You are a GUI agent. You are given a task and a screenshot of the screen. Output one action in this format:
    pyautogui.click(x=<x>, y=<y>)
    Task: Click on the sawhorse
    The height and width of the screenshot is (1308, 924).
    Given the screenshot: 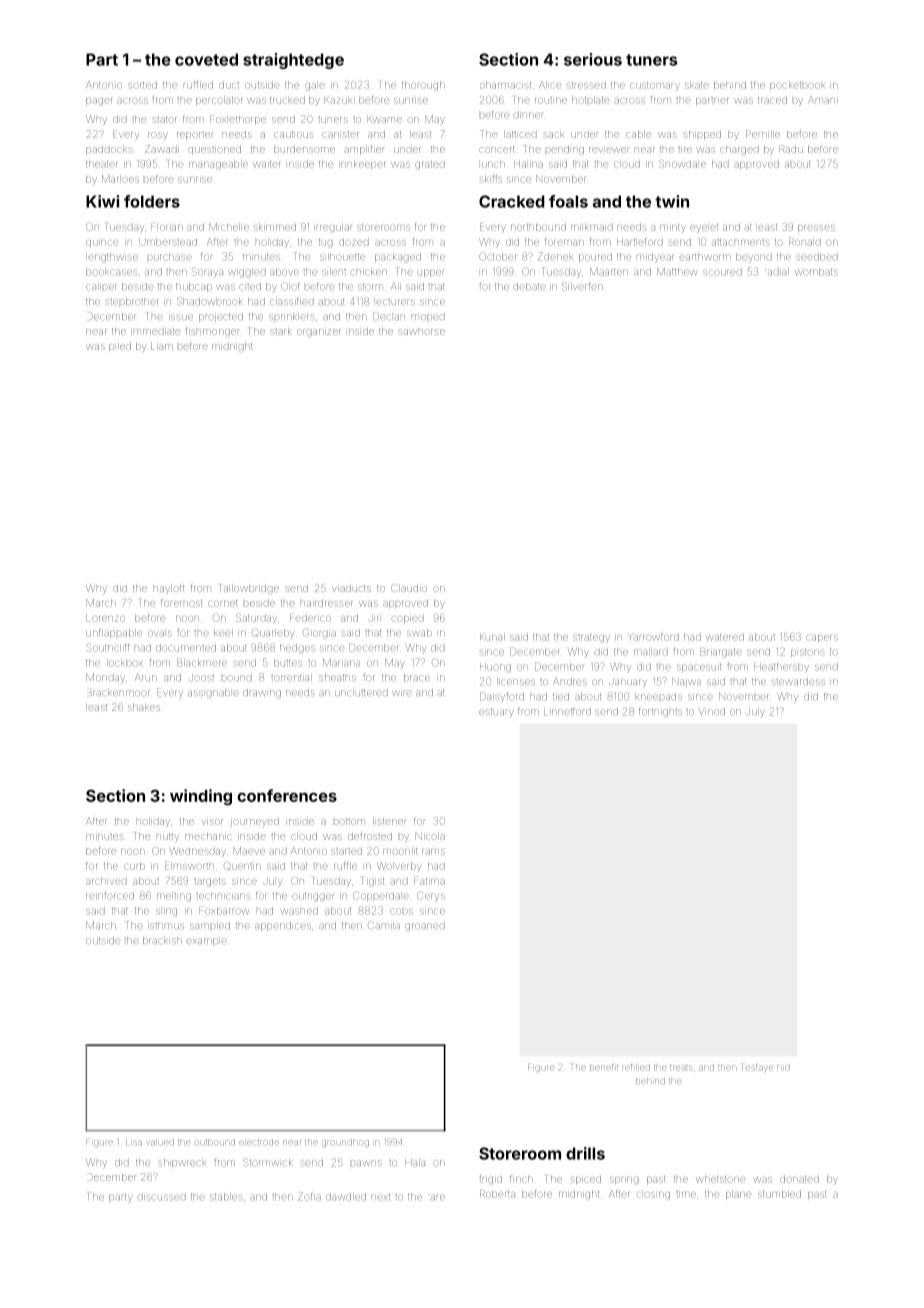 What is the action you would take?
    pyautogui.click(x=421, y=332)
